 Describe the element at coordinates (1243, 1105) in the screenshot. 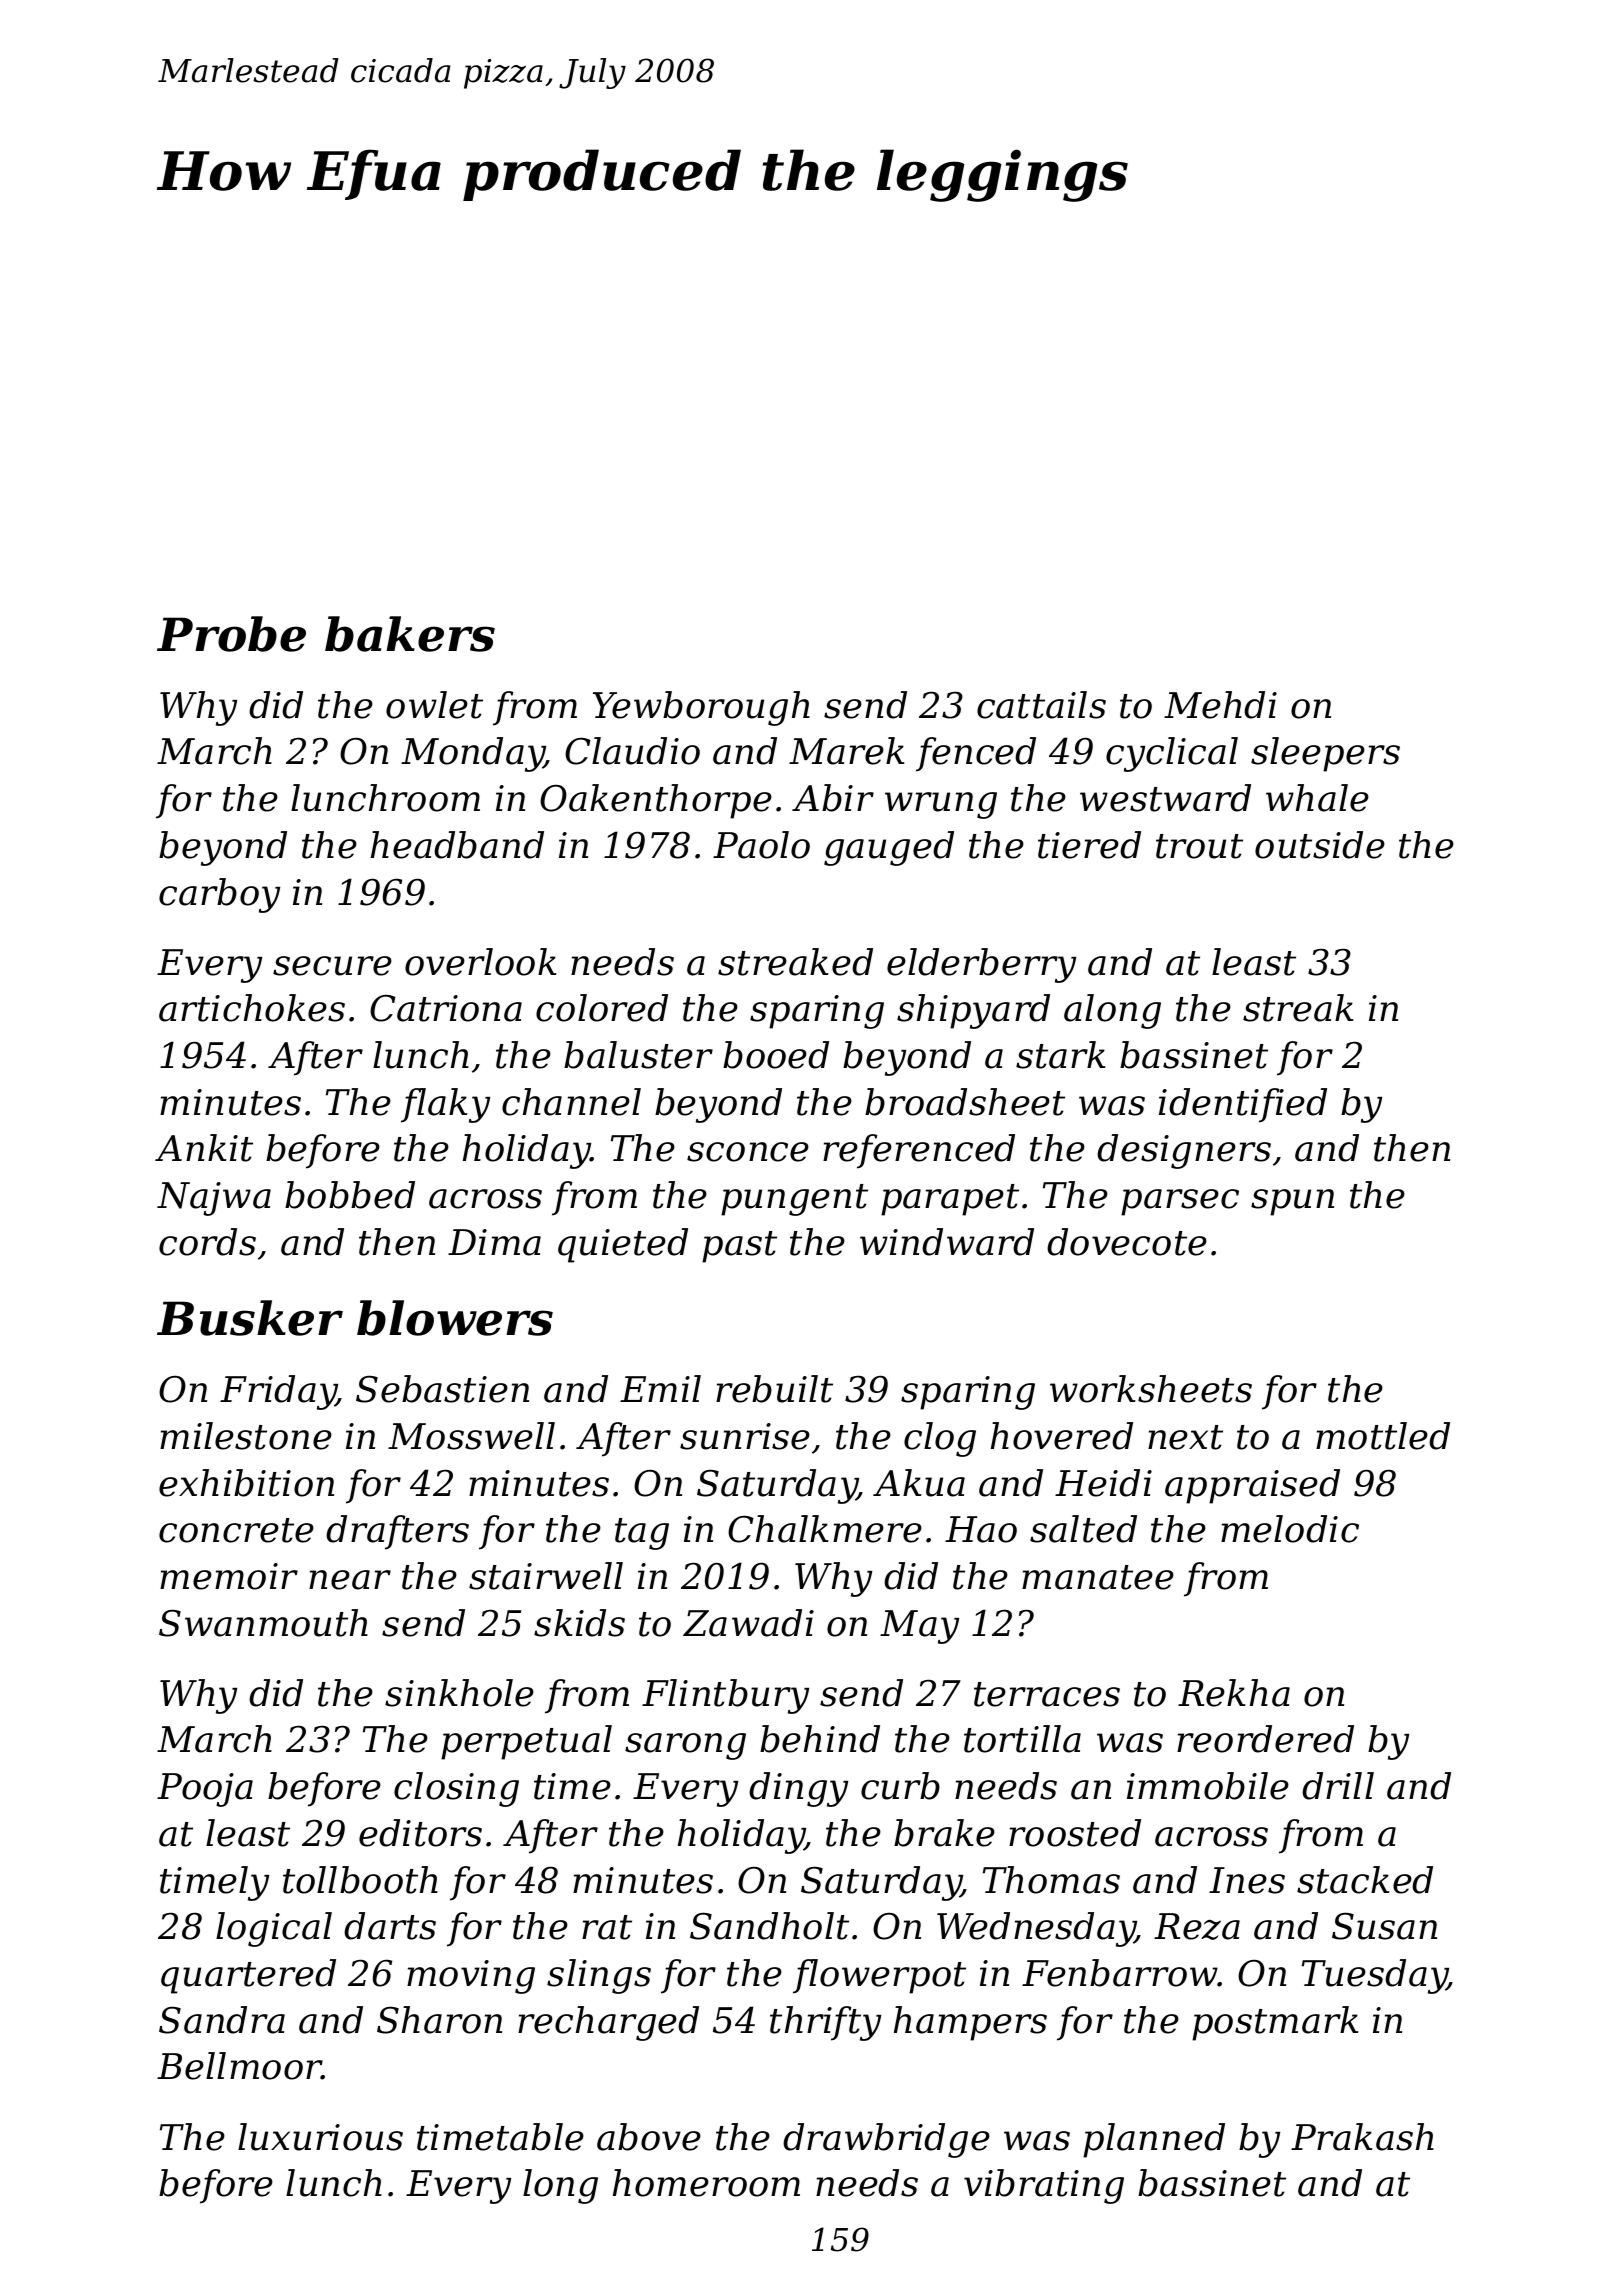

I see `identified` at that location.
